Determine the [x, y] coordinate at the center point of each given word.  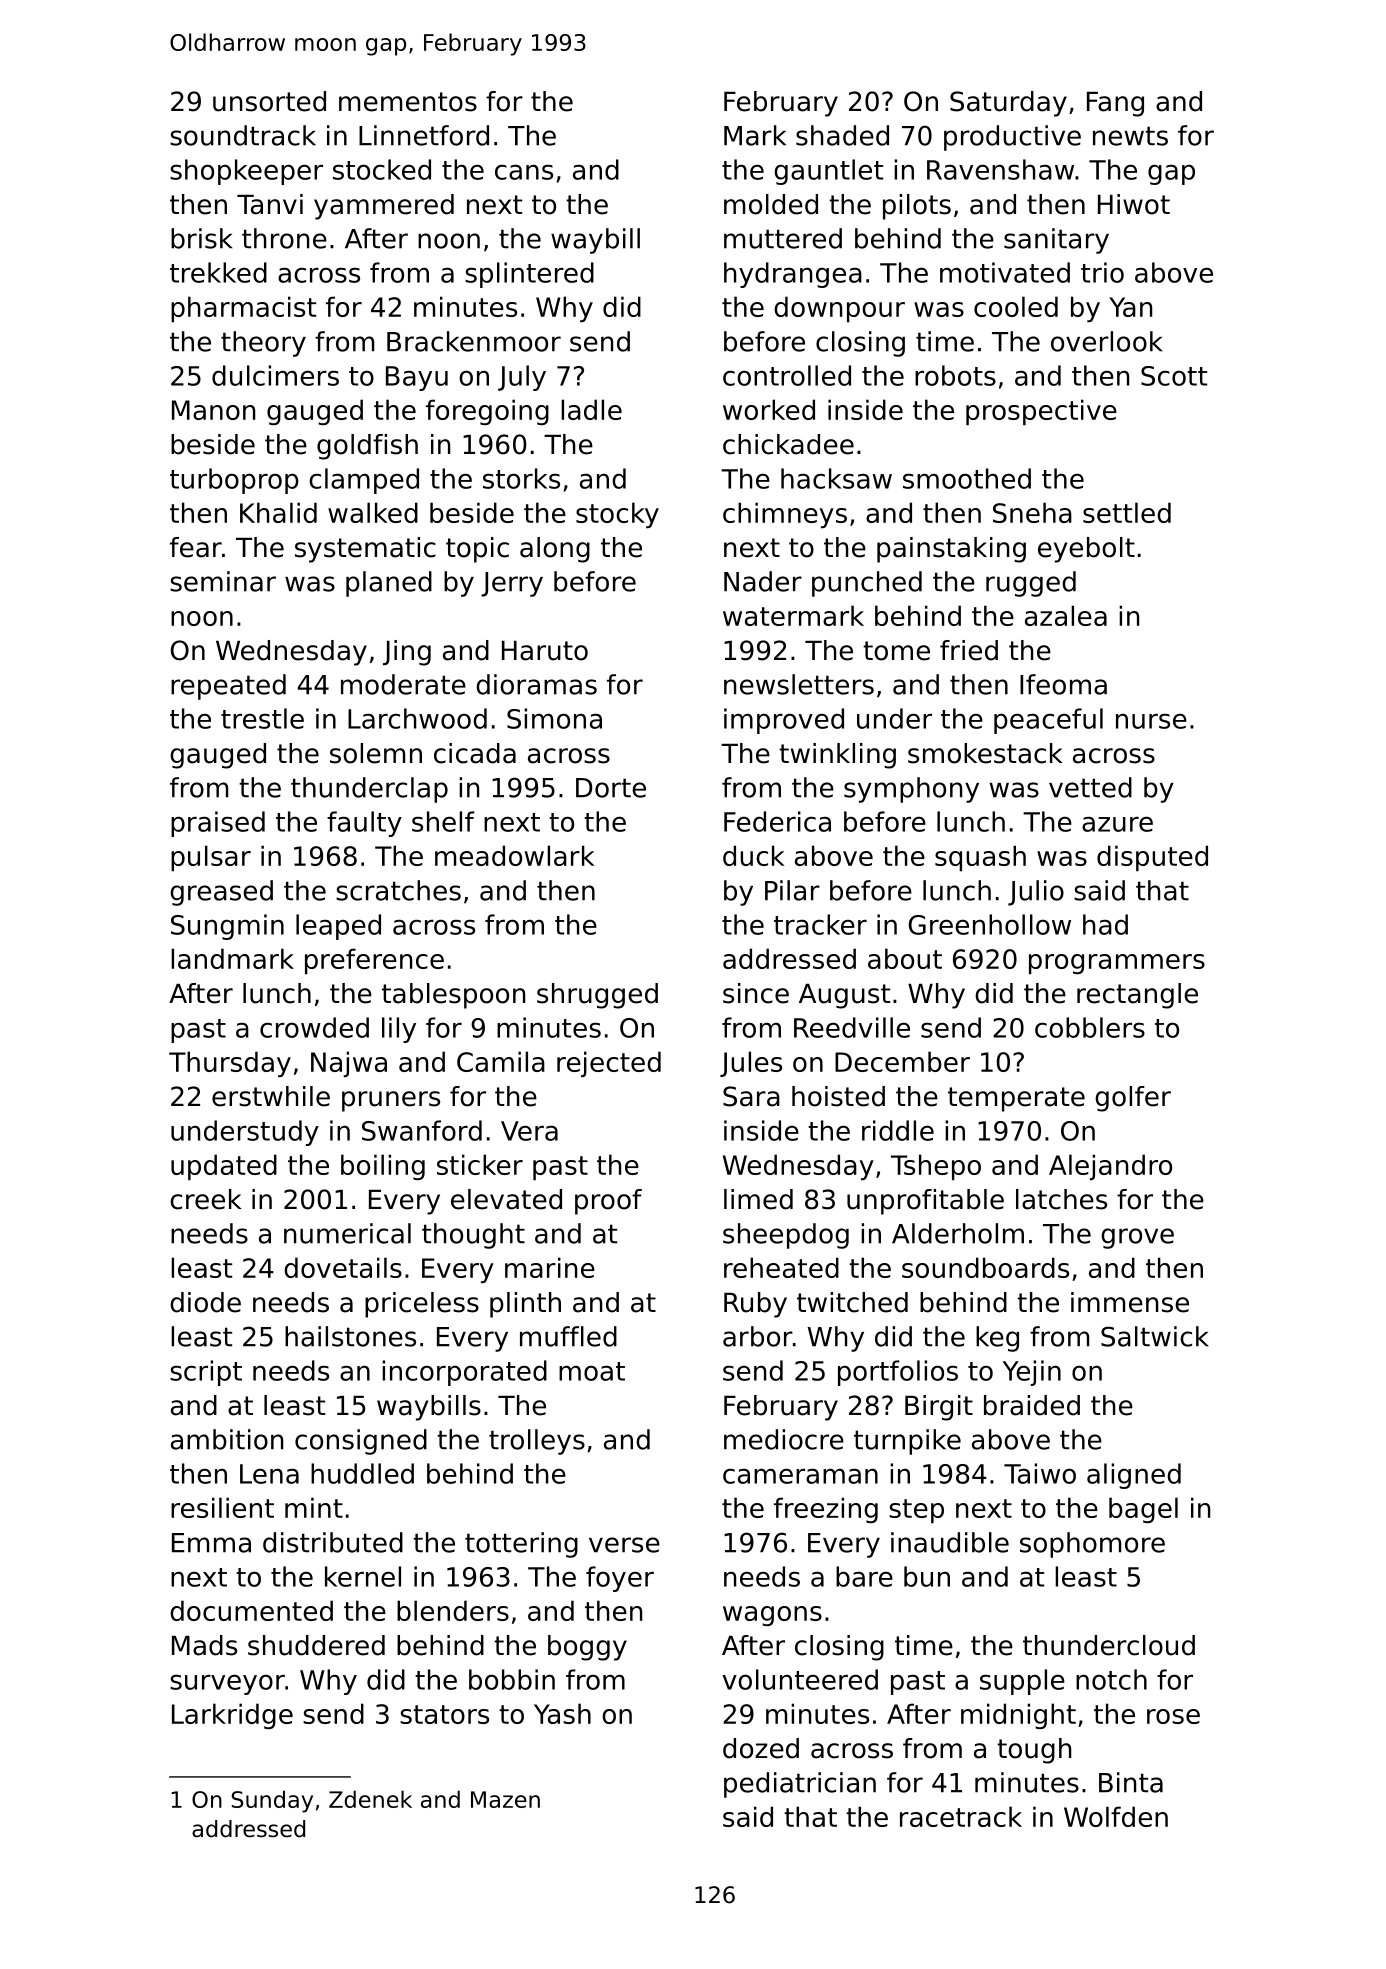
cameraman [800, 1476]
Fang [1115, 104]
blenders [453, 1610]
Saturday [1008, 104]
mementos [408, 102]
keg [997, 1339]
